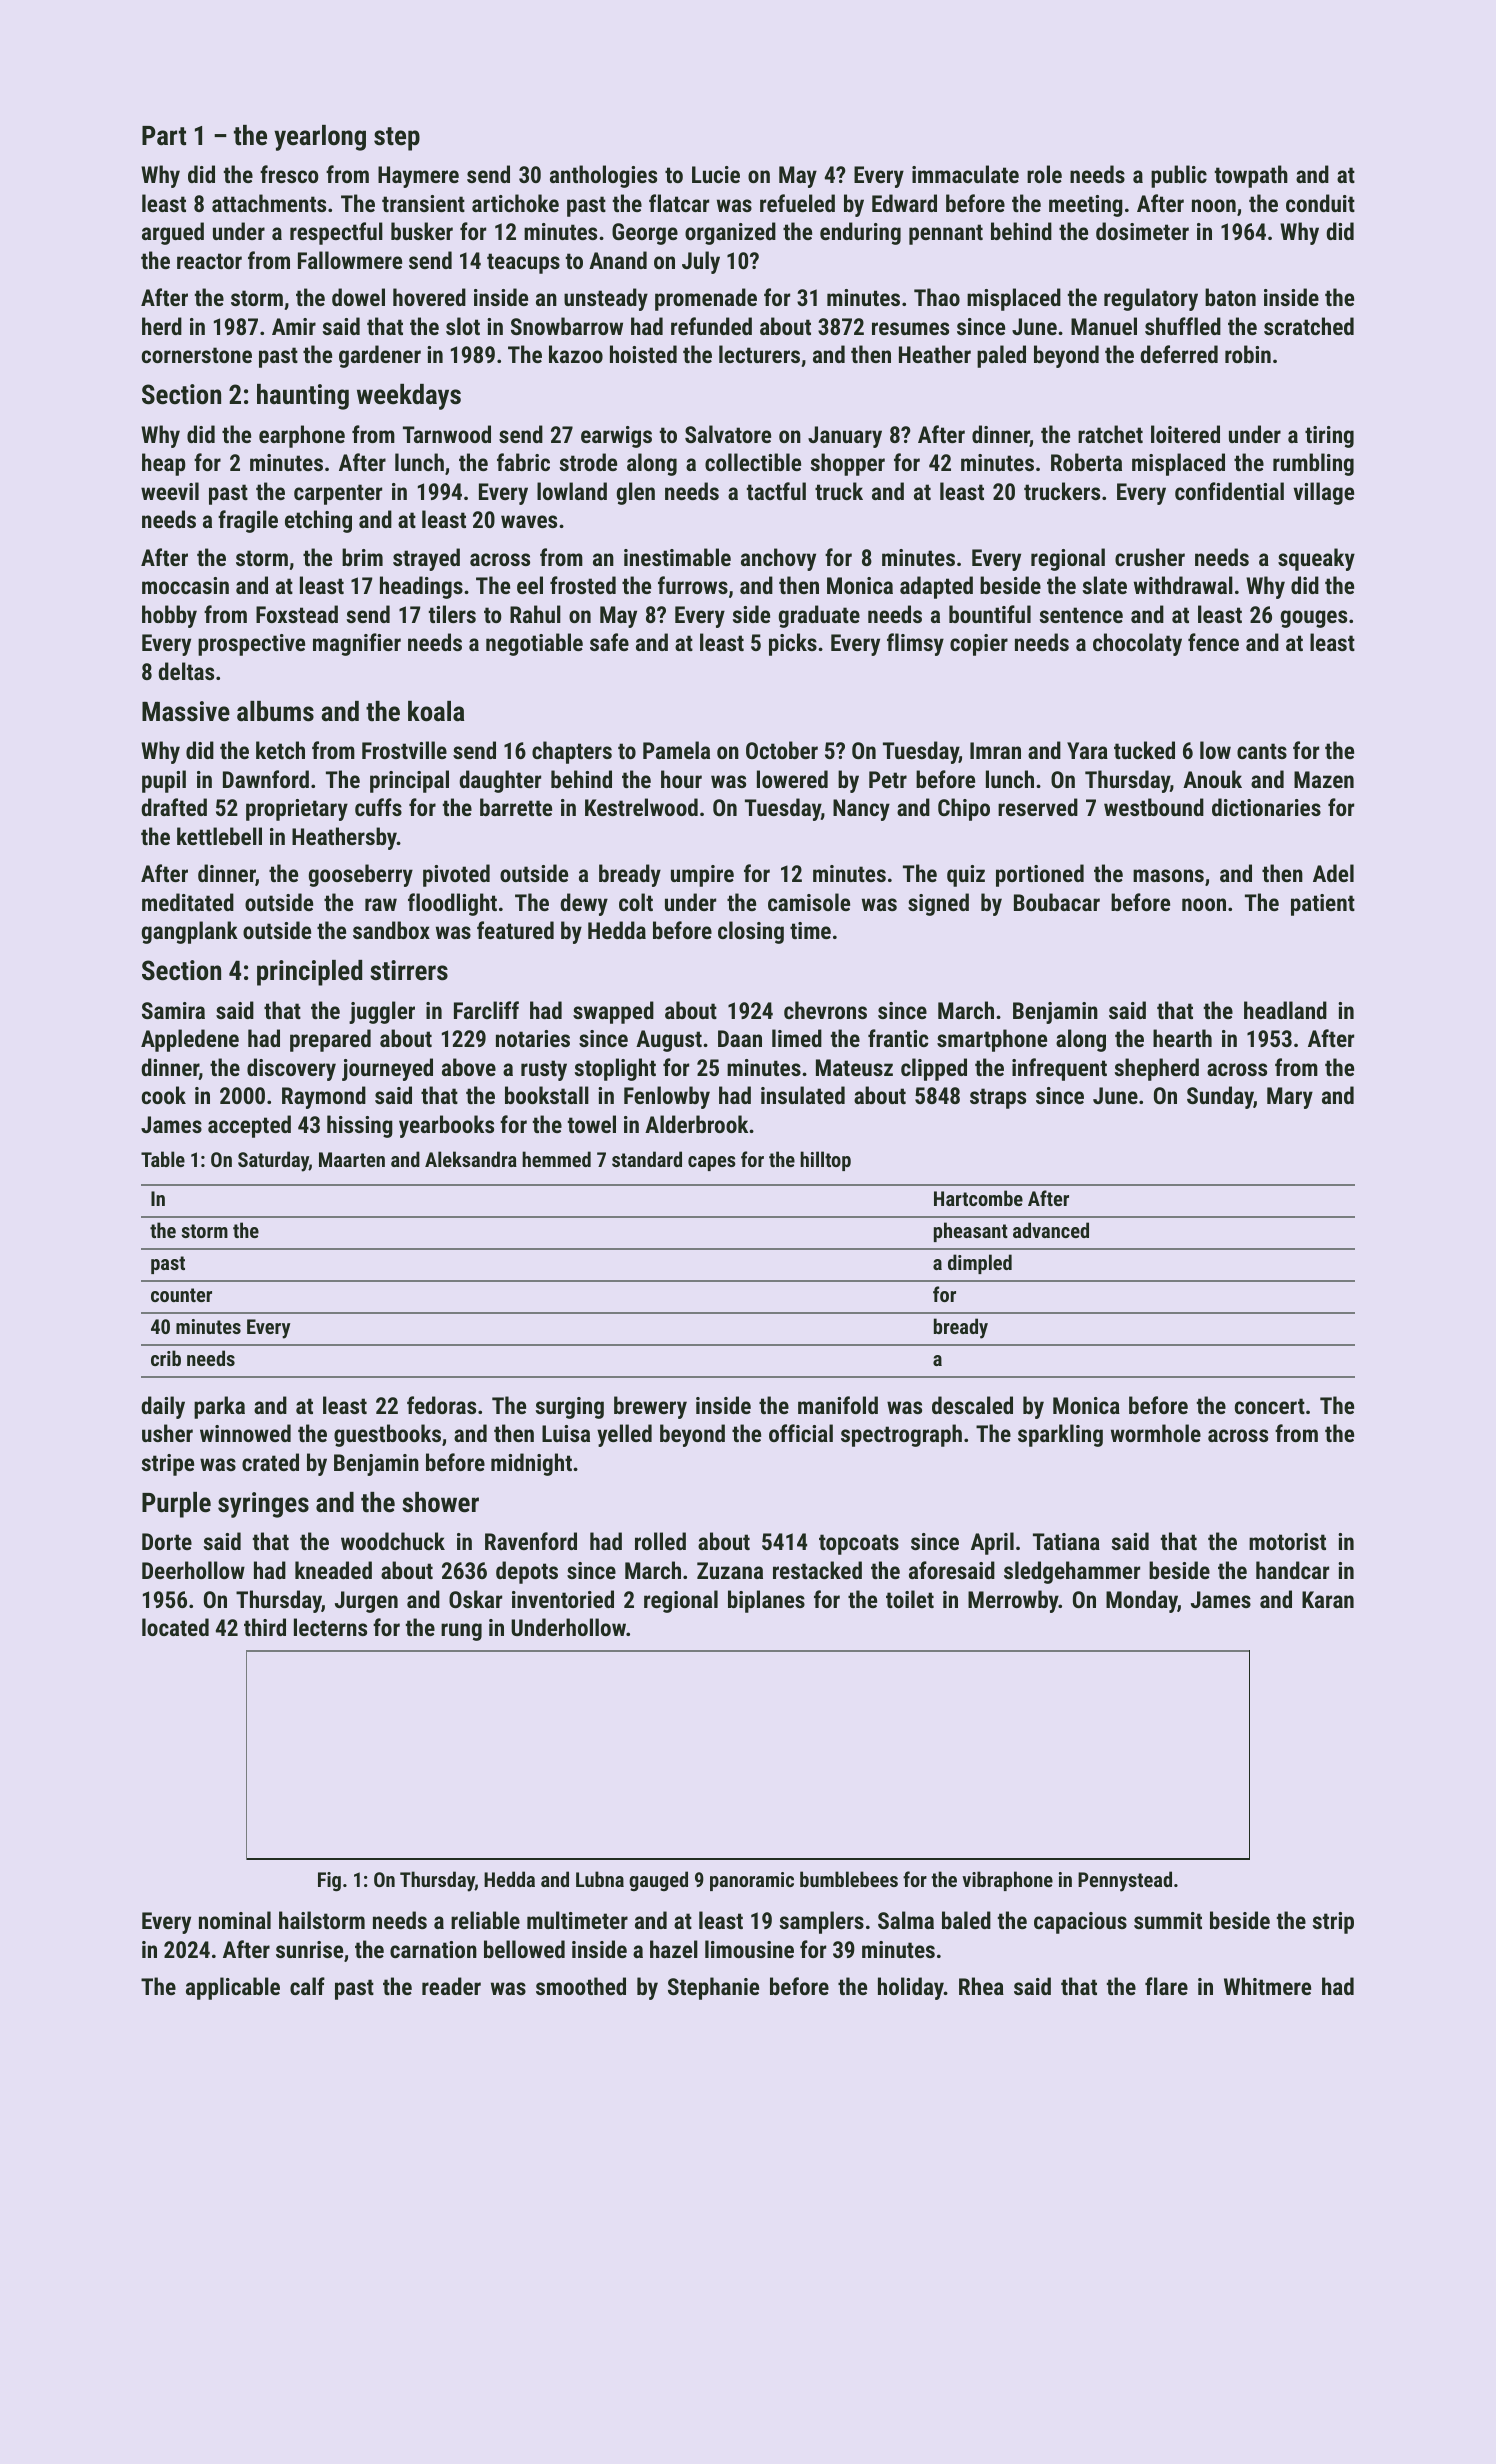  Describe the element at coordinates (964, 809) in the screenshot. I see `Chipo` at that location.
